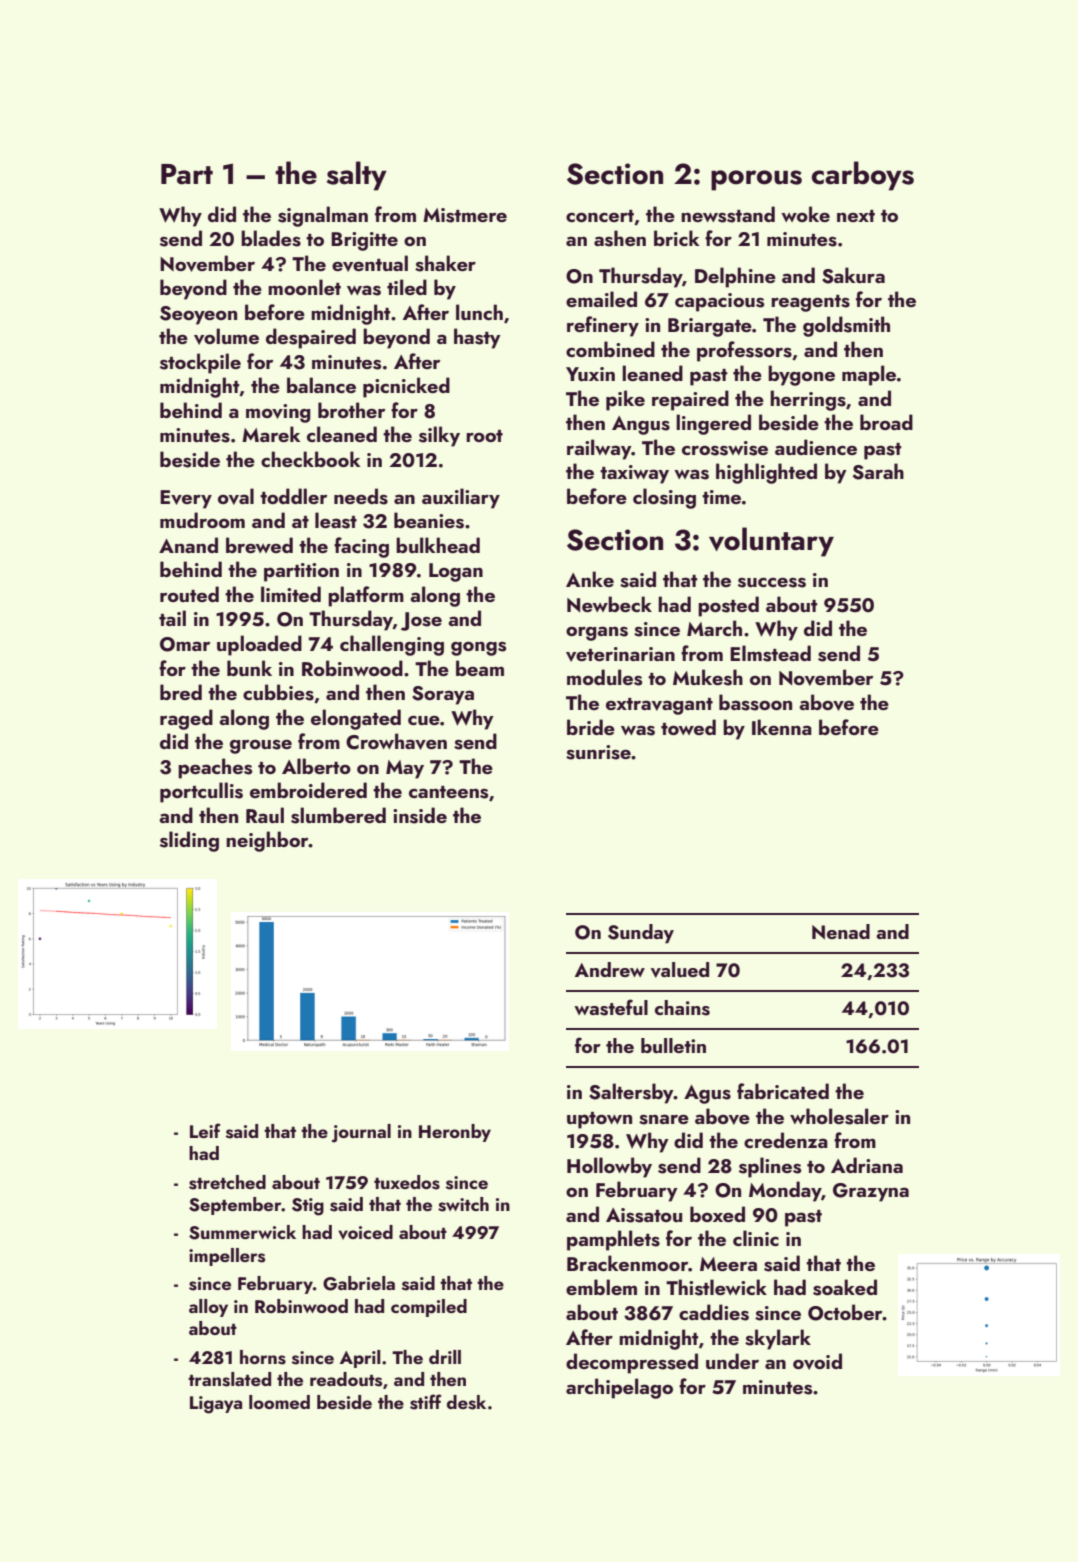  I want to click on porous, so click(756, 180).
